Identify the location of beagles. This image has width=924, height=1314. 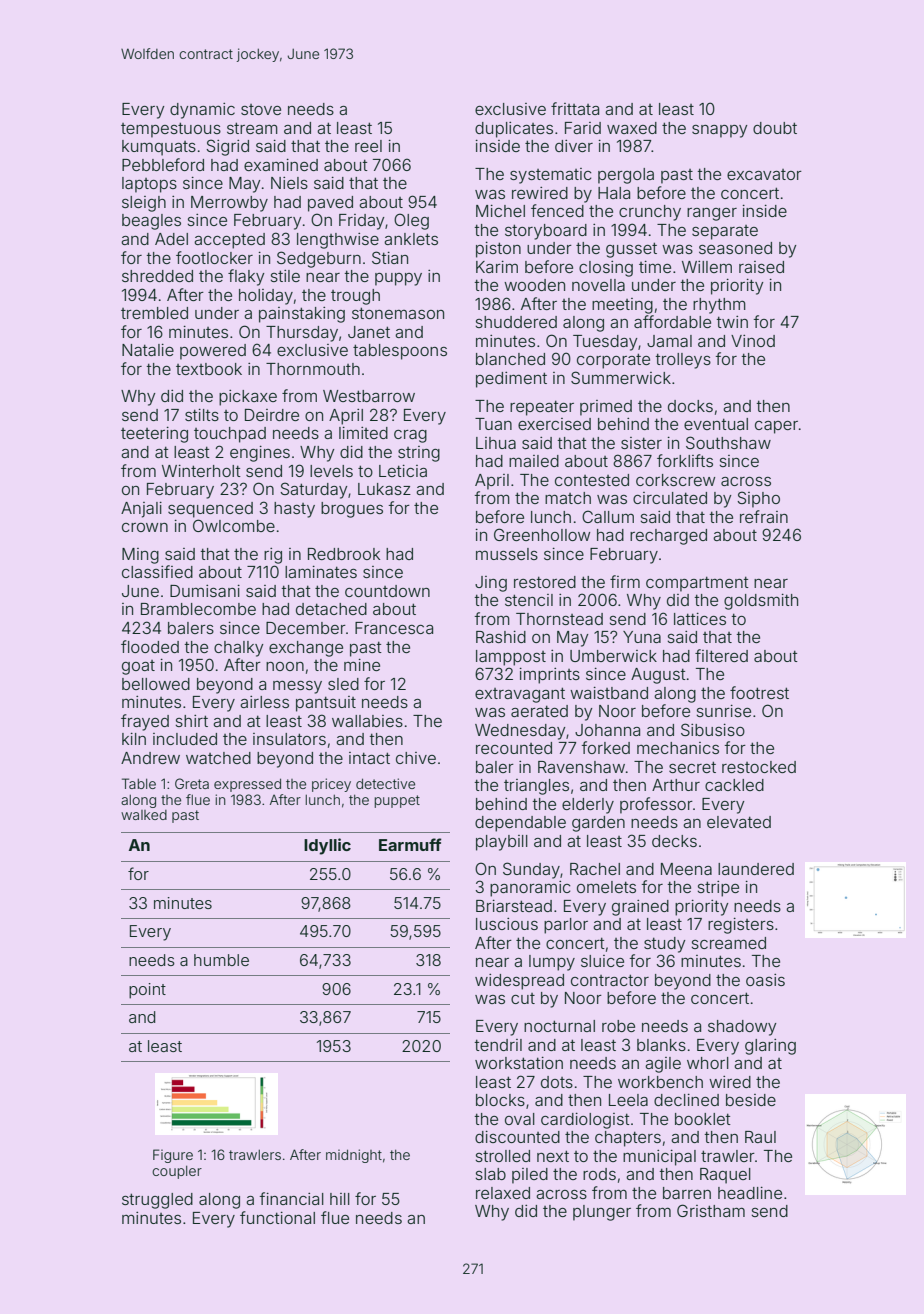
(151, 222).
